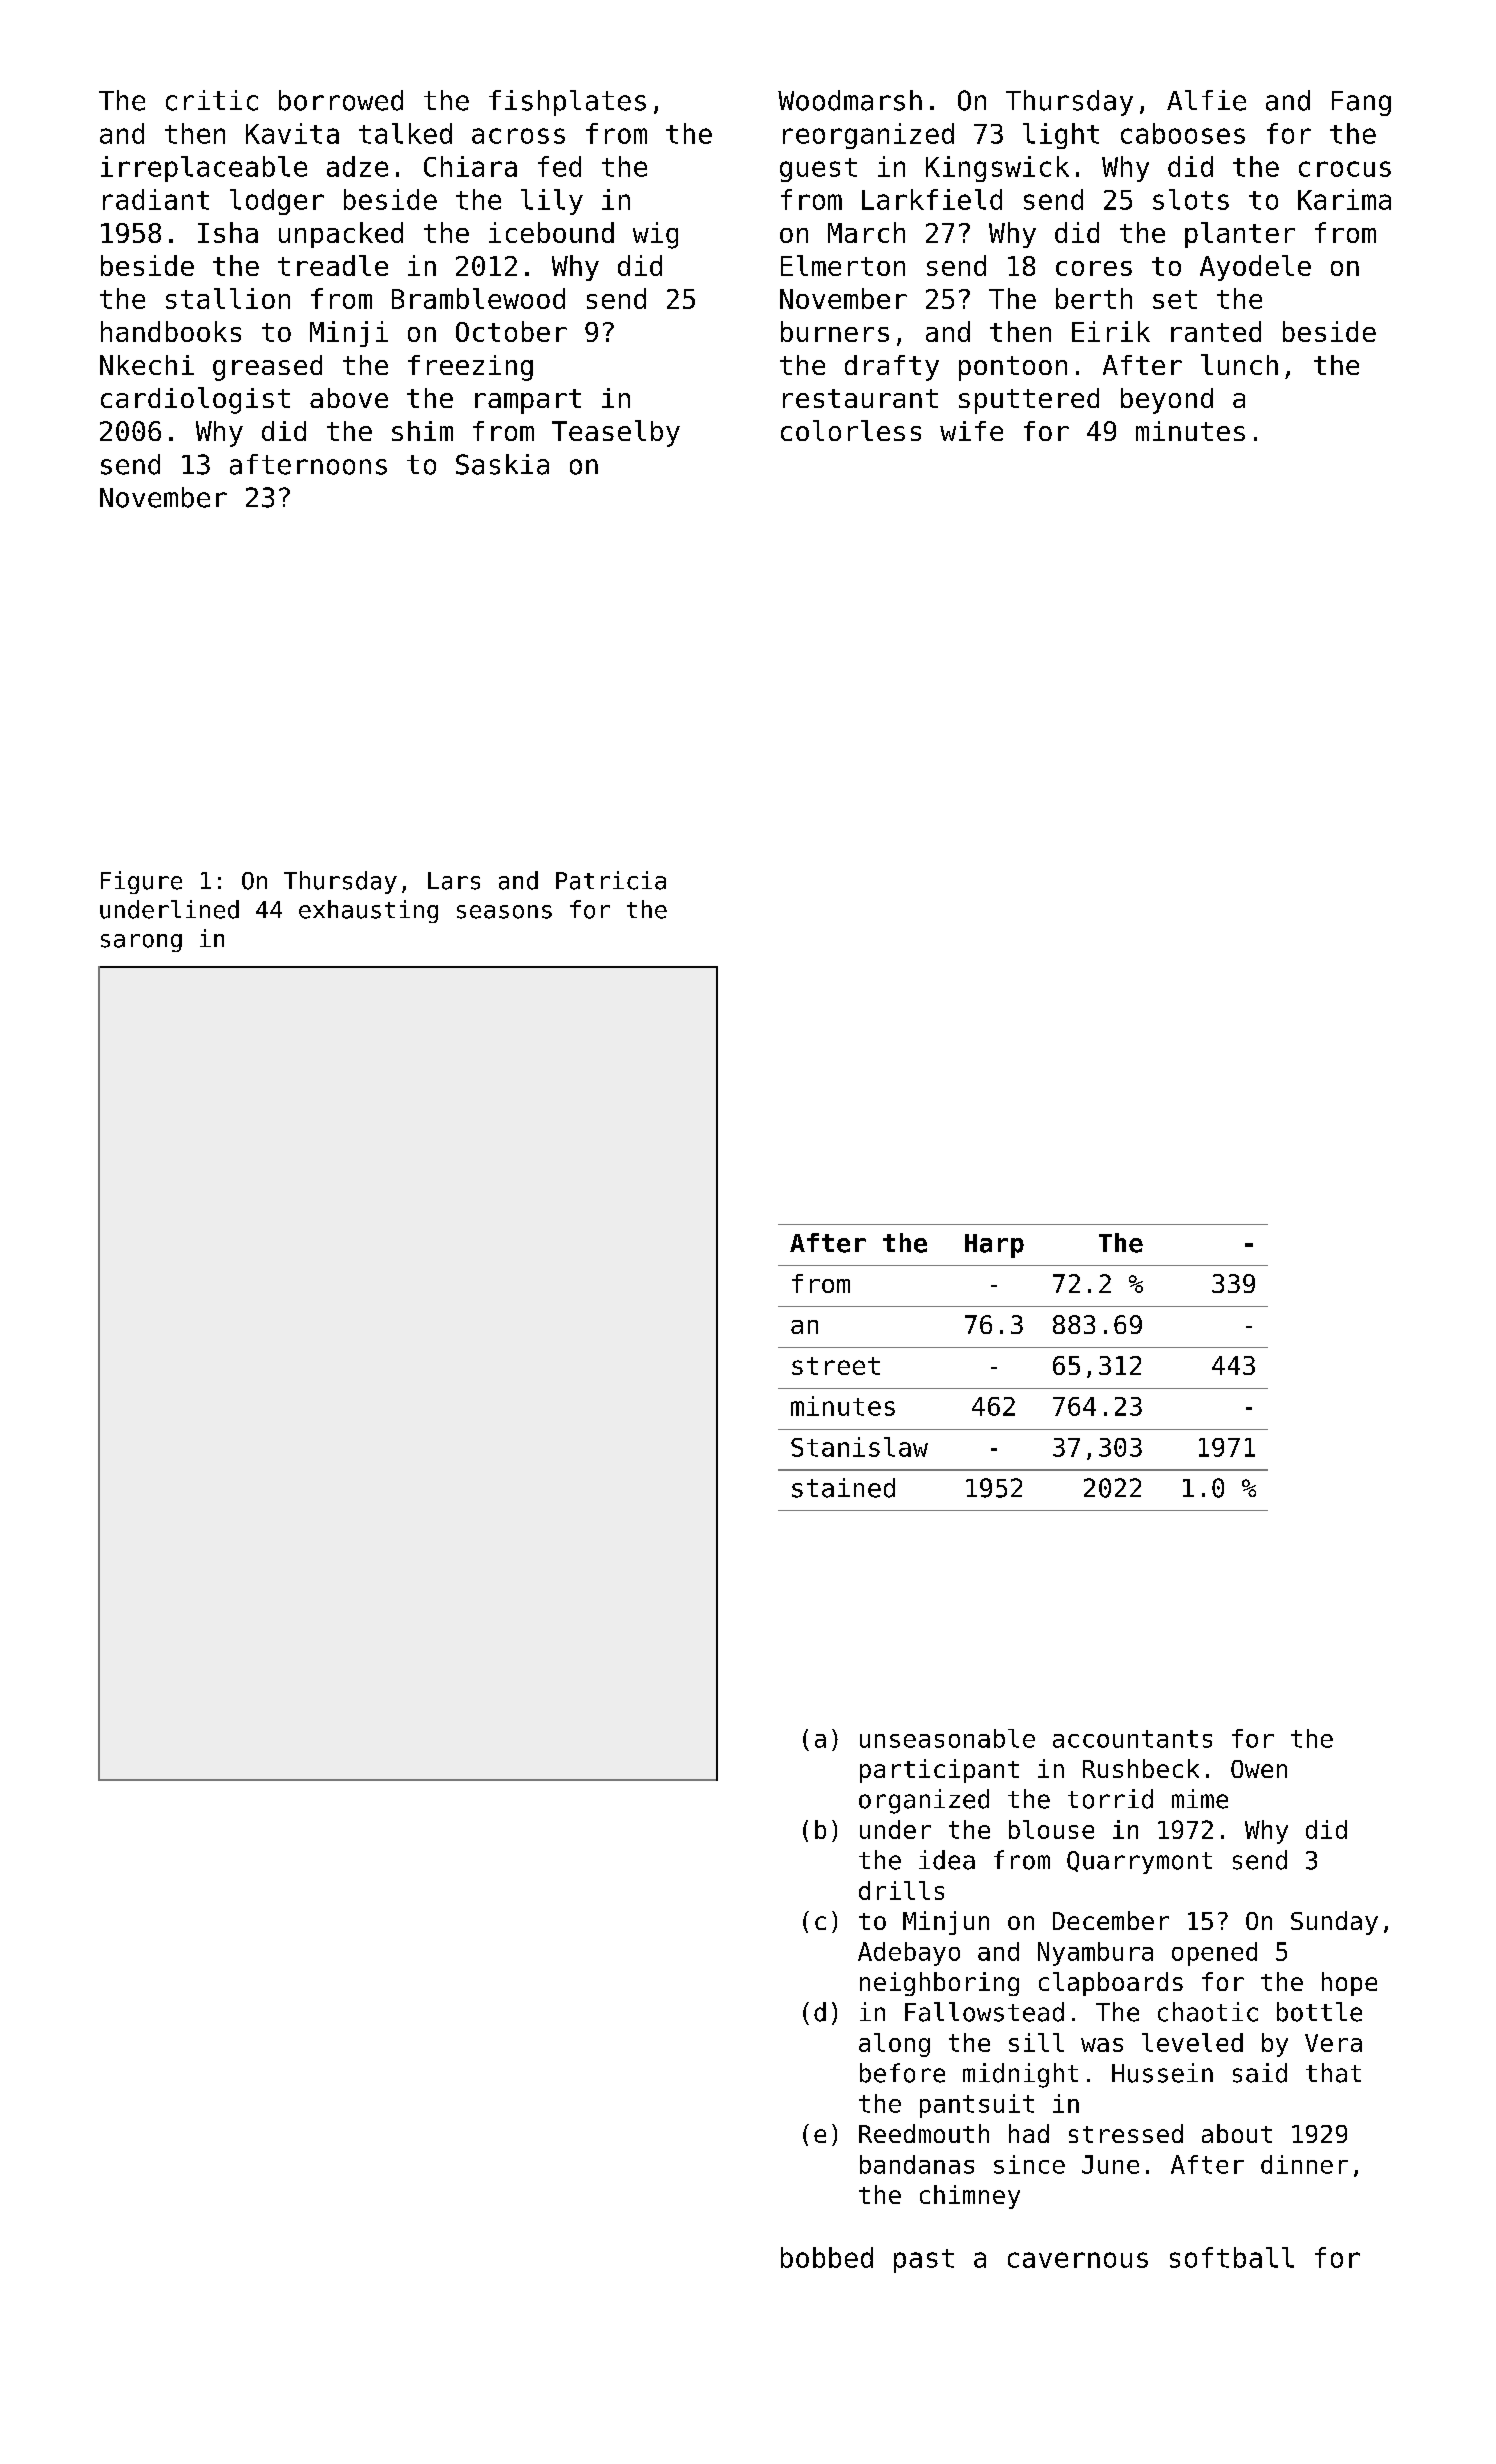 This page has height=2464, width=1496. Describe the element at coordinates (212, 100) in the page. I see `critic` at that location.
